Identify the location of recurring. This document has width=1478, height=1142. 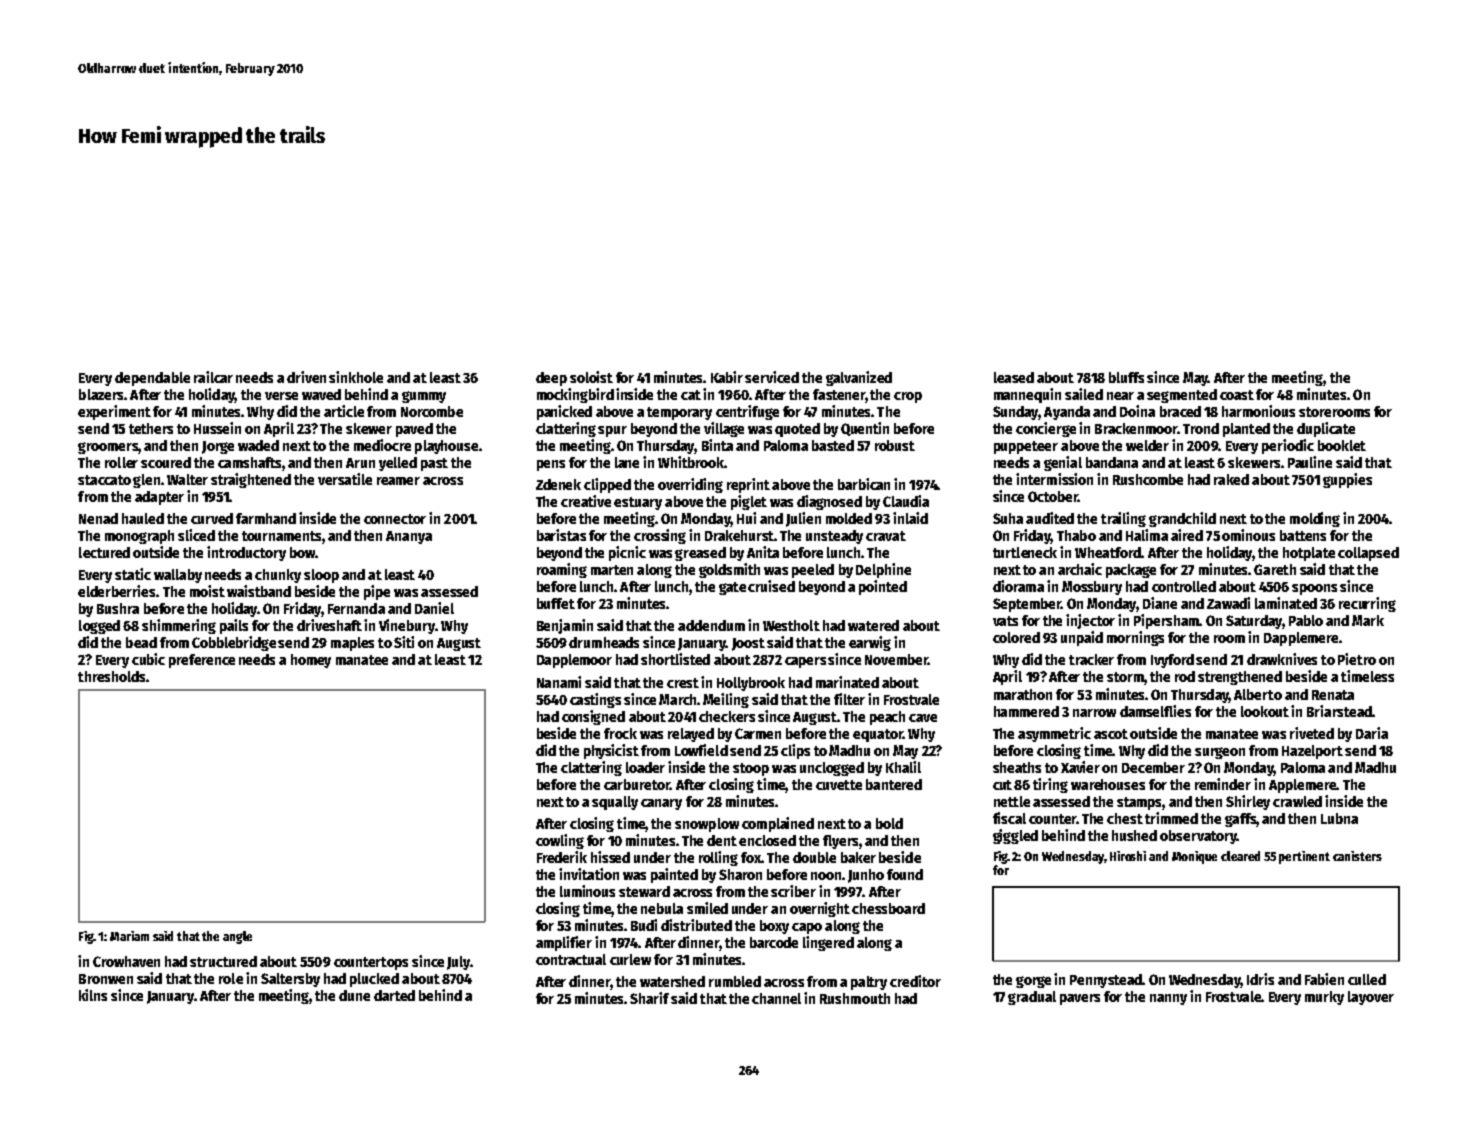
(1367, 604).
